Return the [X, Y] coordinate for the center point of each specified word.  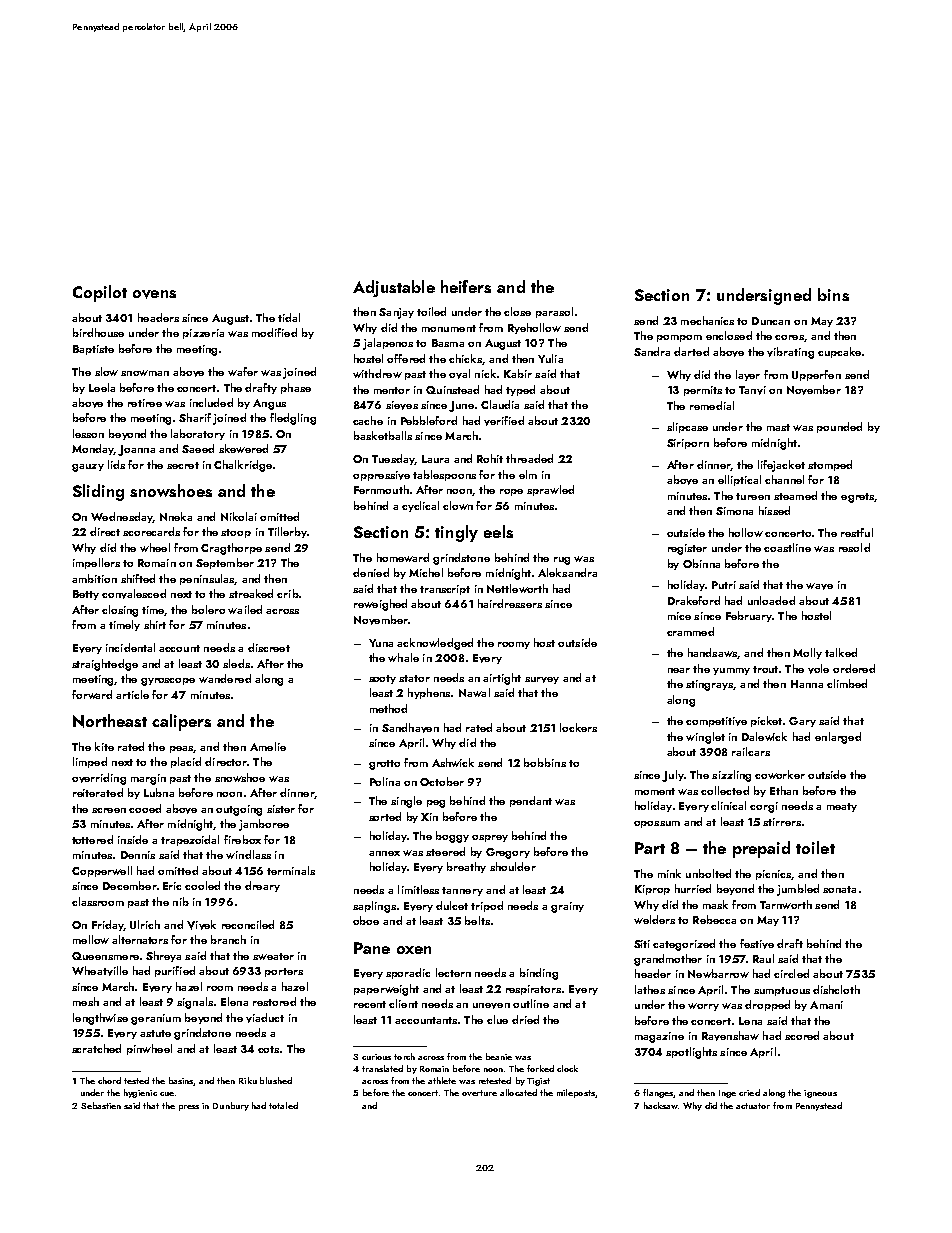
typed [520, 390]
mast [778, 427]
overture [479, 1093]
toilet [815, 847]
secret [183, 465]
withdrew [377, 373]
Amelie [268, 746]
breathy [466, 867]
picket [766, 721]
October [442, 781]
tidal [289, 317]
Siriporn [688, 444]
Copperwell [102, 871]
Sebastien [101, 1105]
